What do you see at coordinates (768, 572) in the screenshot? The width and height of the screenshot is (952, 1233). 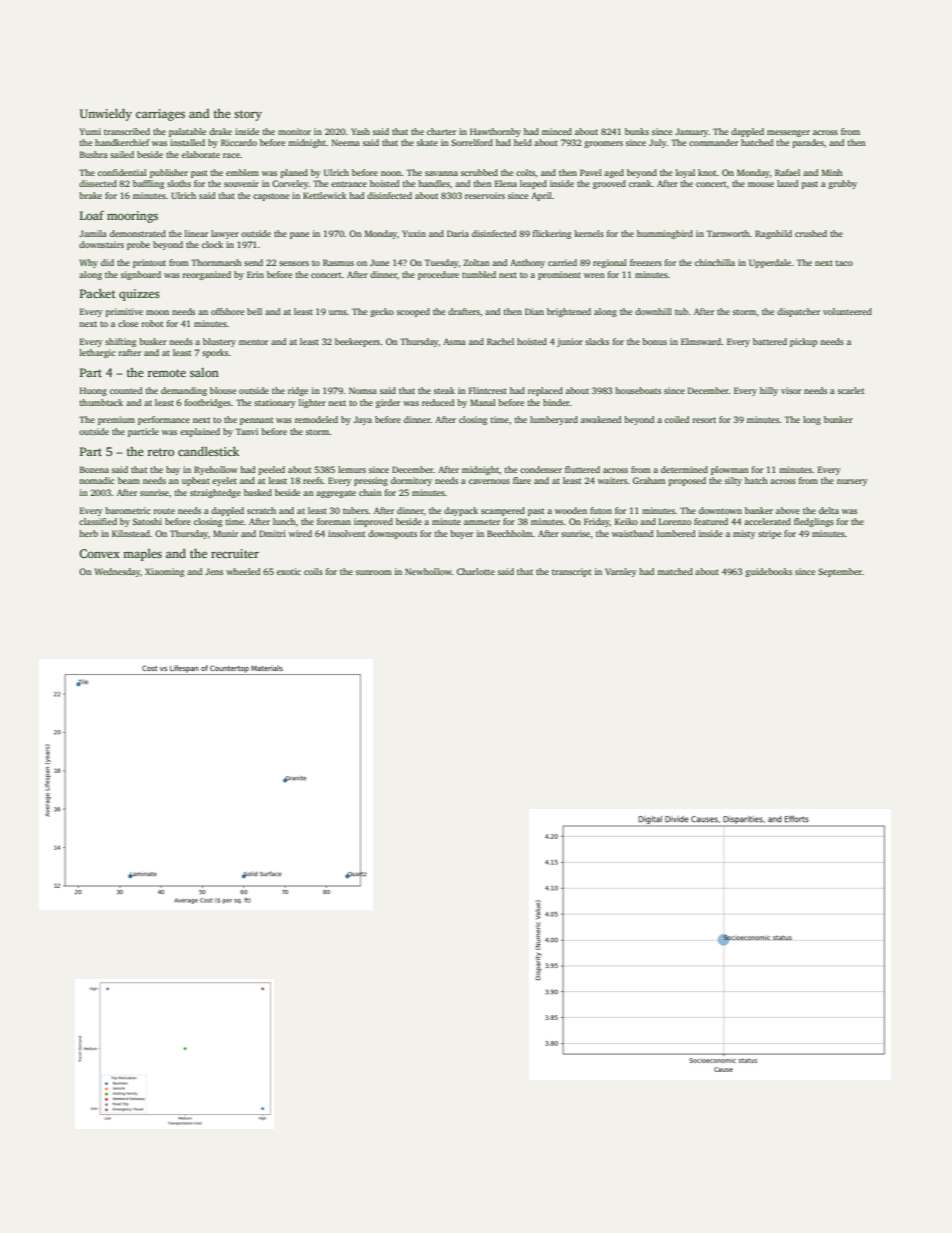 I see `guidebooks` at bounding box center [768, 572].
